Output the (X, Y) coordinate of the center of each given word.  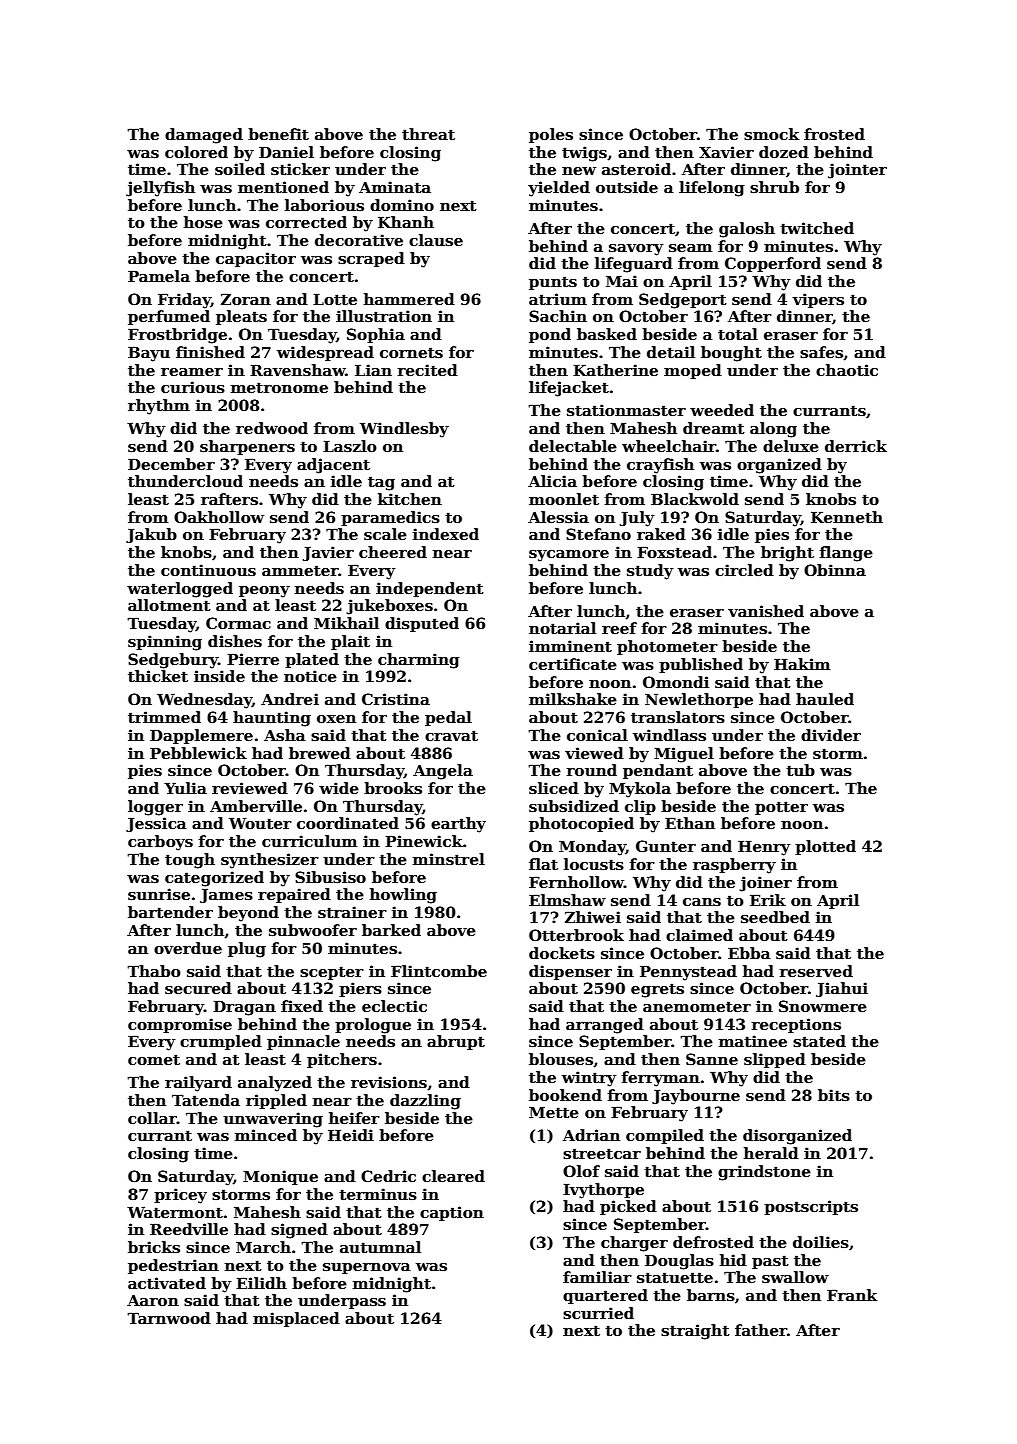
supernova (367, 1268)
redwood (272, 428)
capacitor (256, 259)
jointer (857, 171)
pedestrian (173, 1266)
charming (419, 661)
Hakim (802, 664)
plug (247, 950)
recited (427, 370)
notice (310, 676)
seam (690, 248)
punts (553, 283)
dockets (562, 953)
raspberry (734, 866)
